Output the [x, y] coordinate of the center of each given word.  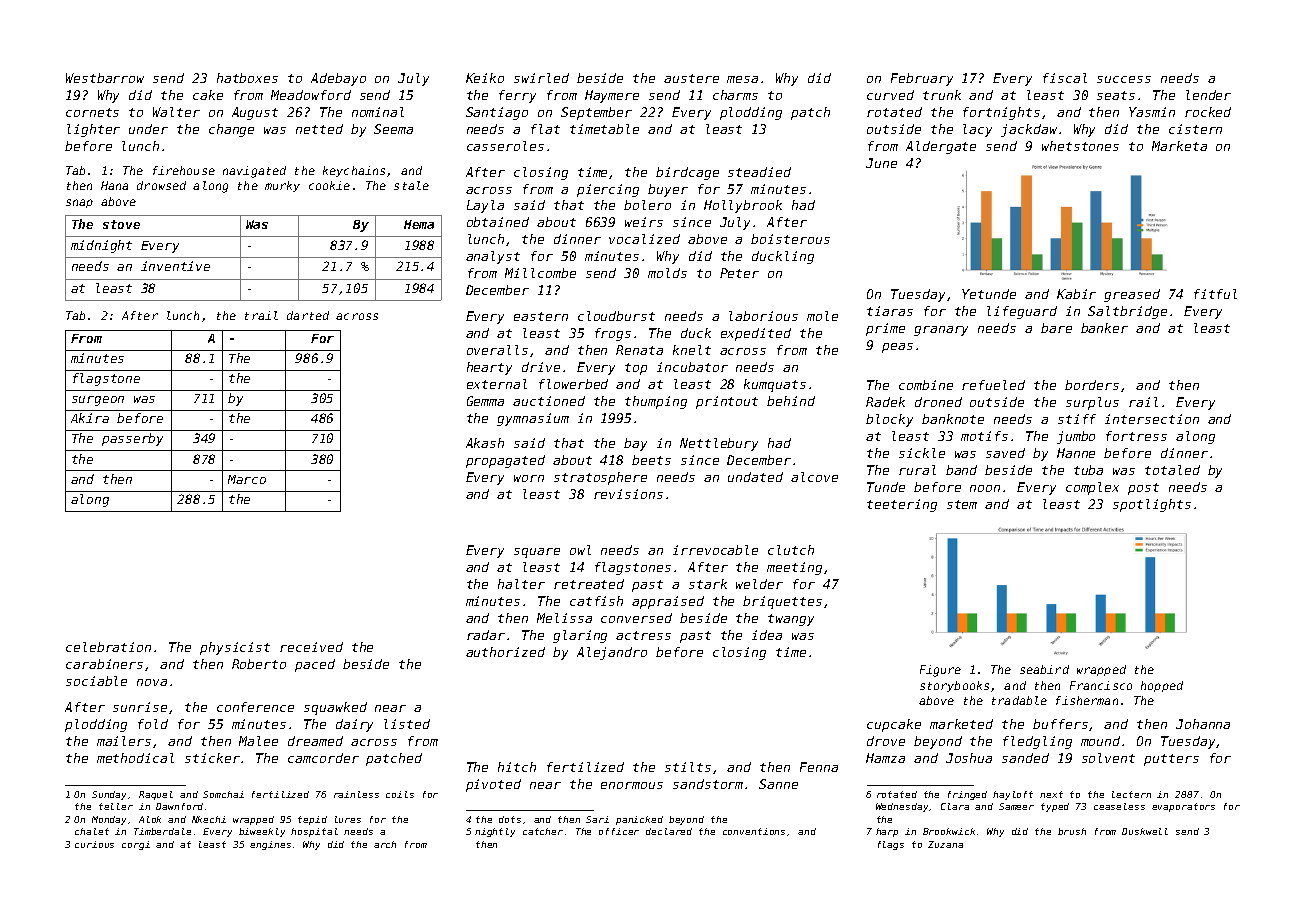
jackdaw [1029, 130]
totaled [1172, 470]
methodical [135, 758]
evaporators [1183, 807]
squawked [335, 708]
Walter [176, 112]
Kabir [1076, 294]
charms [735, 95]
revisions [628, 494]
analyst [493, 257]
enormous [632, 785]
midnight [101, 246]
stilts [688, 767]
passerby [132, 439]
